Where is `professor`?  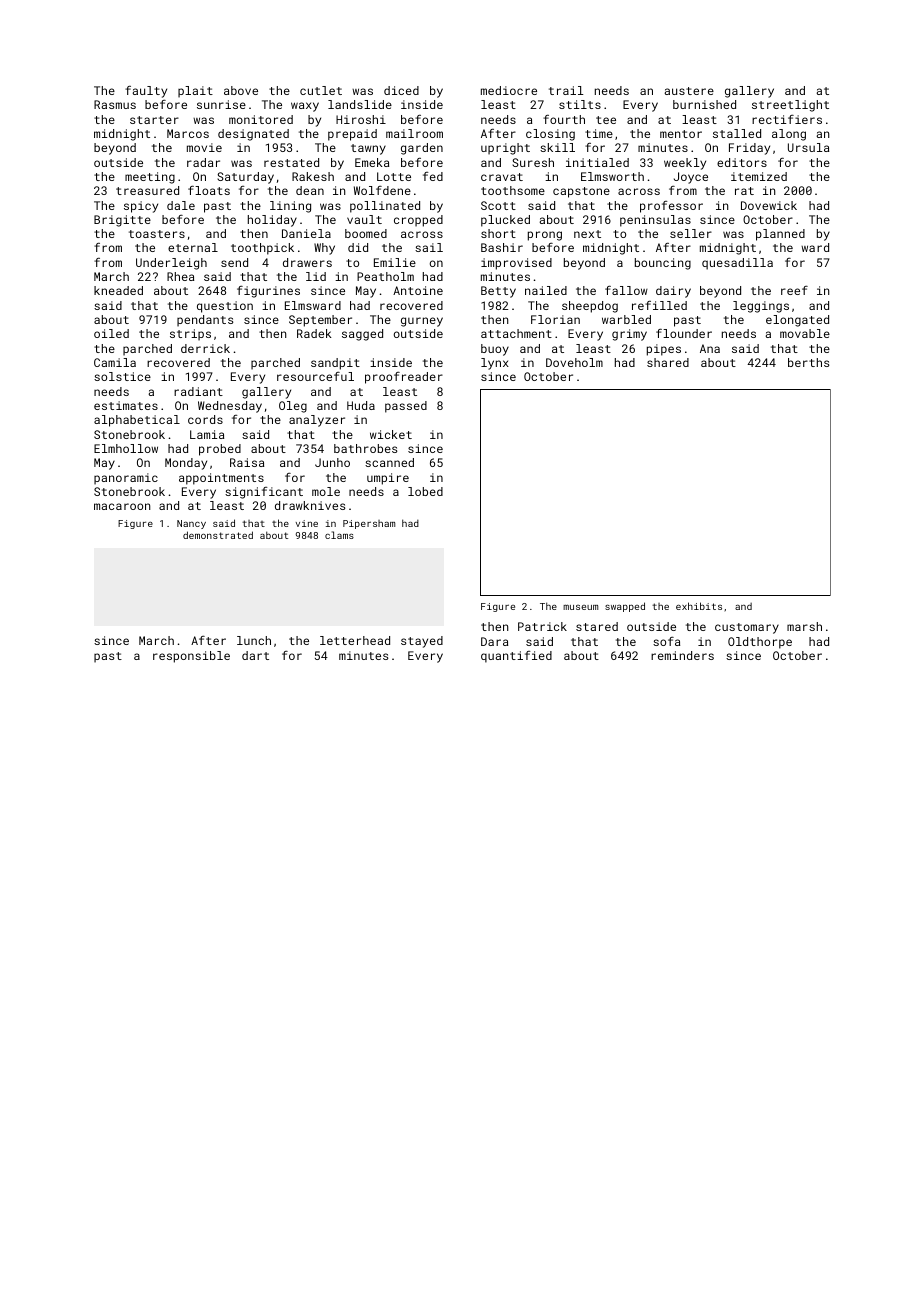
professor is located at coordinates (671, 207).
